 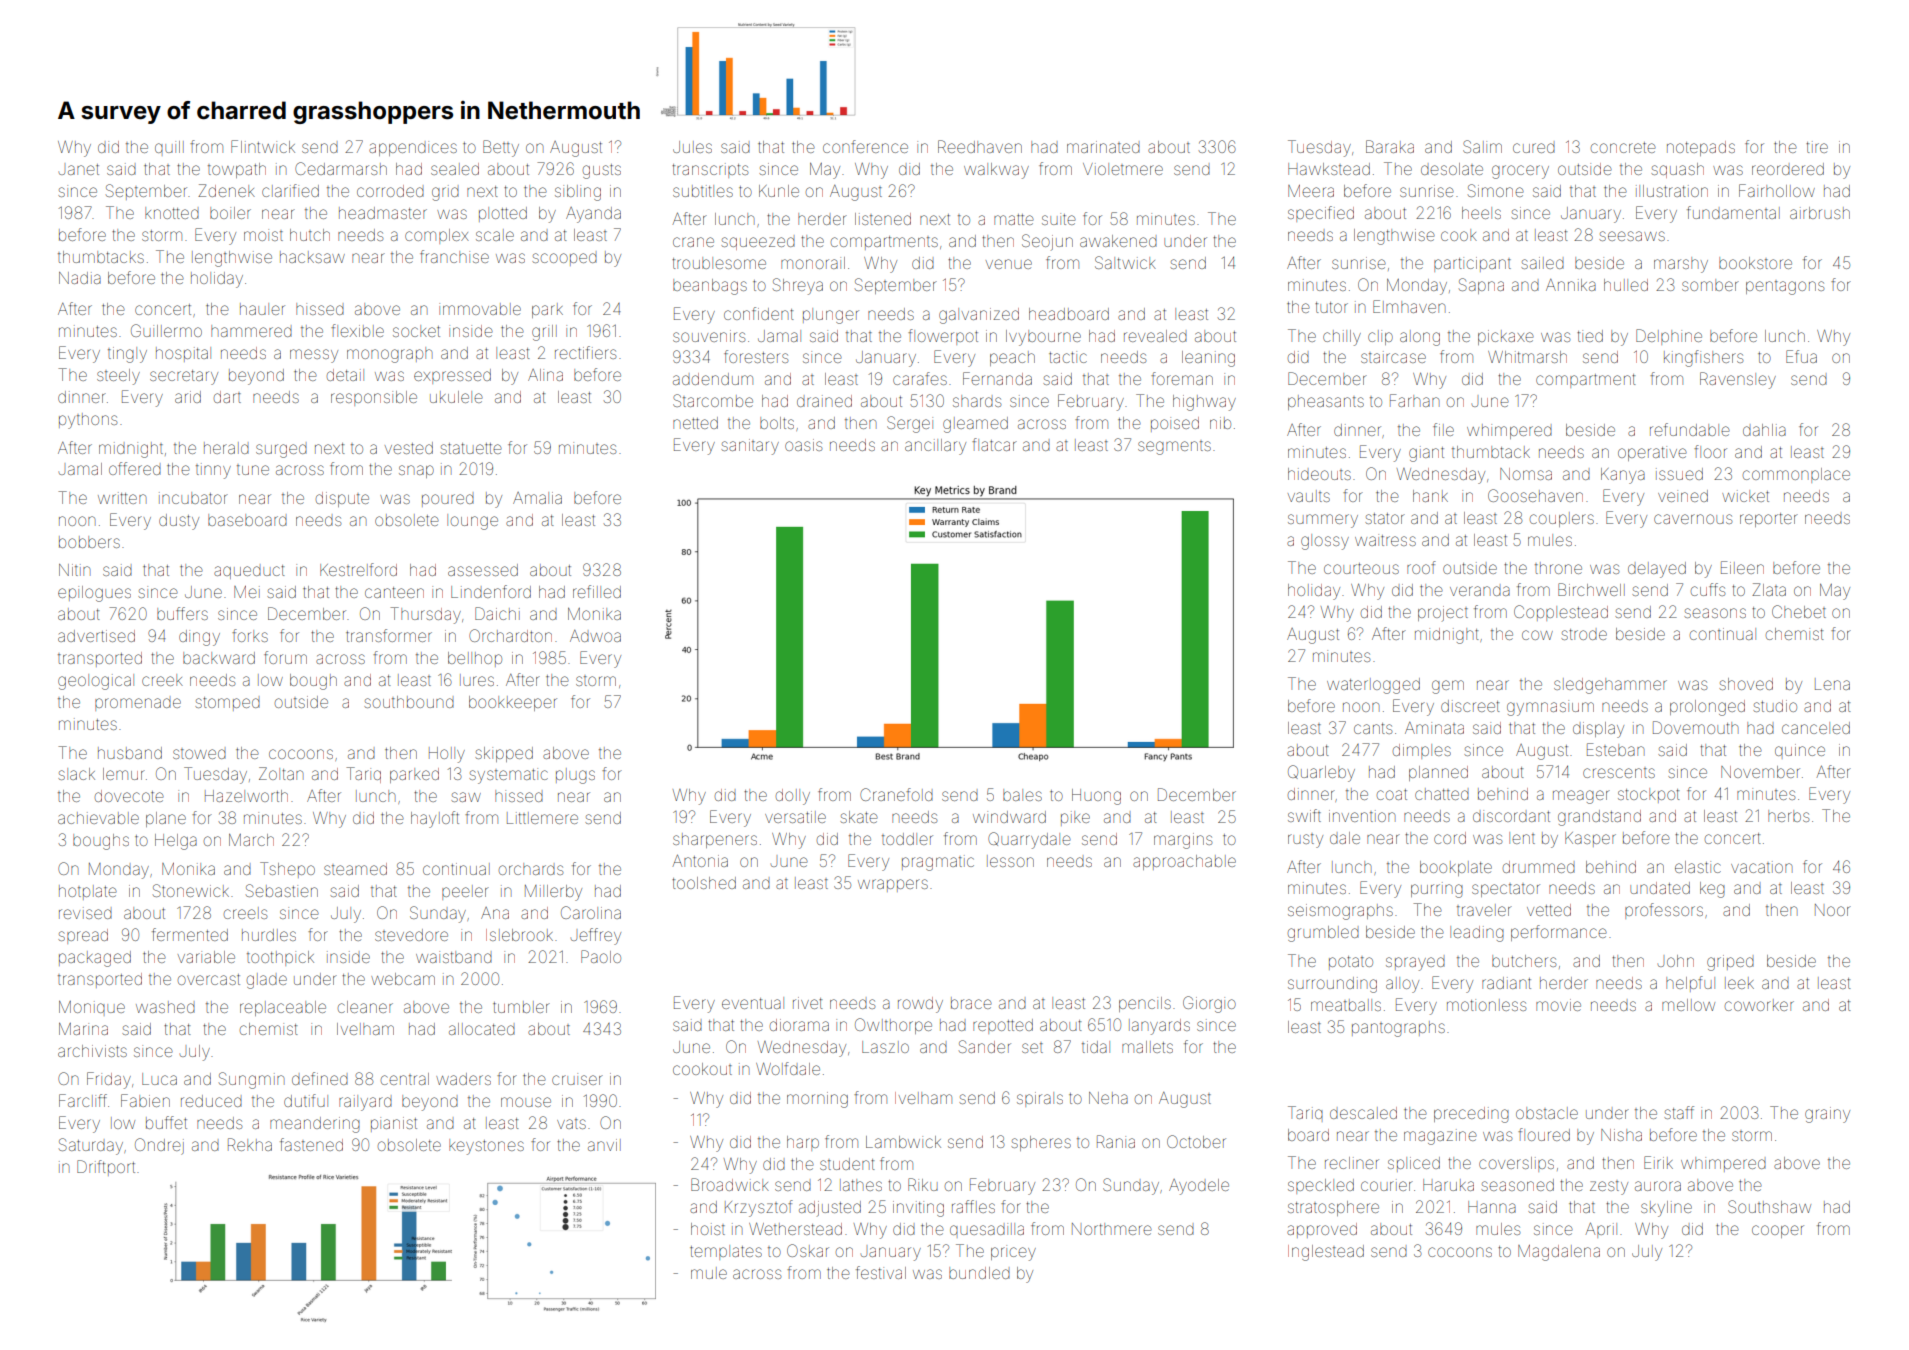 I want to click on scooped, so click(x=564, y=259).
